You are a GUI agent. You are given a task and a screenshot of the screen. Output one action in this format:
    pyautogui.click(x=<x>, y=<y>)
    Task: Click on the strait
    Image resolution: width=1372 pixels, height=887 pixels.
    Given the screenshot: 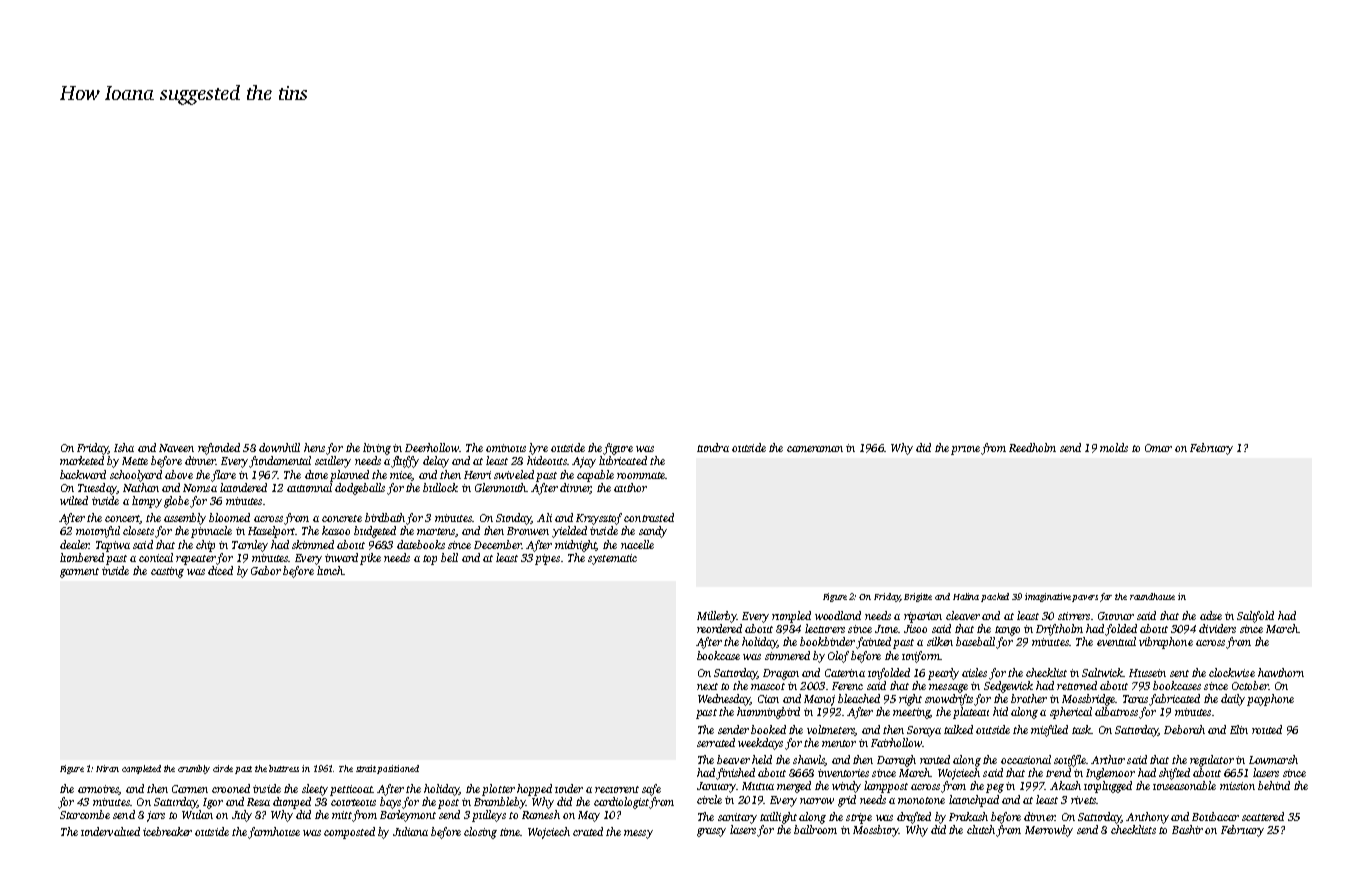 What is the action you would take?
    pyautogui.click(x=367, y=769)
